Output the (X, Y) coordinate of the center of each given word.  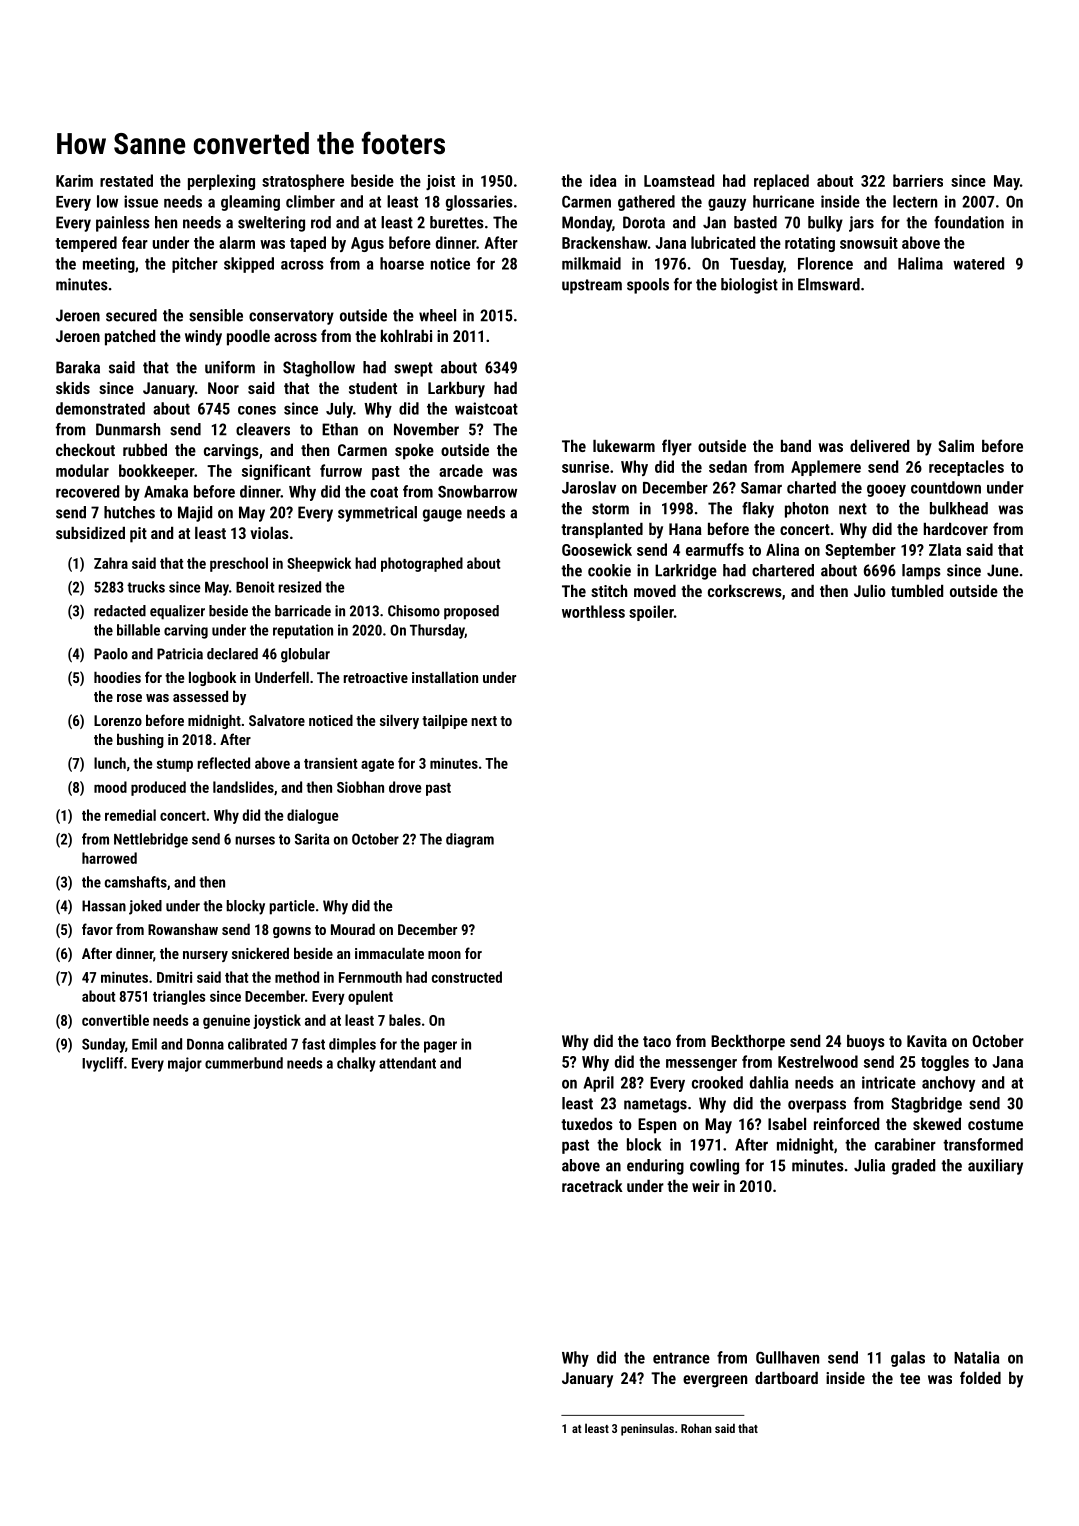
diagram (470, 840)
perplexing (221, 182)
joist (440, 182)
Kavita (927, 1041)
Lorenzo (118, 720)
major (185, 1064)
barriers (918, 180)
